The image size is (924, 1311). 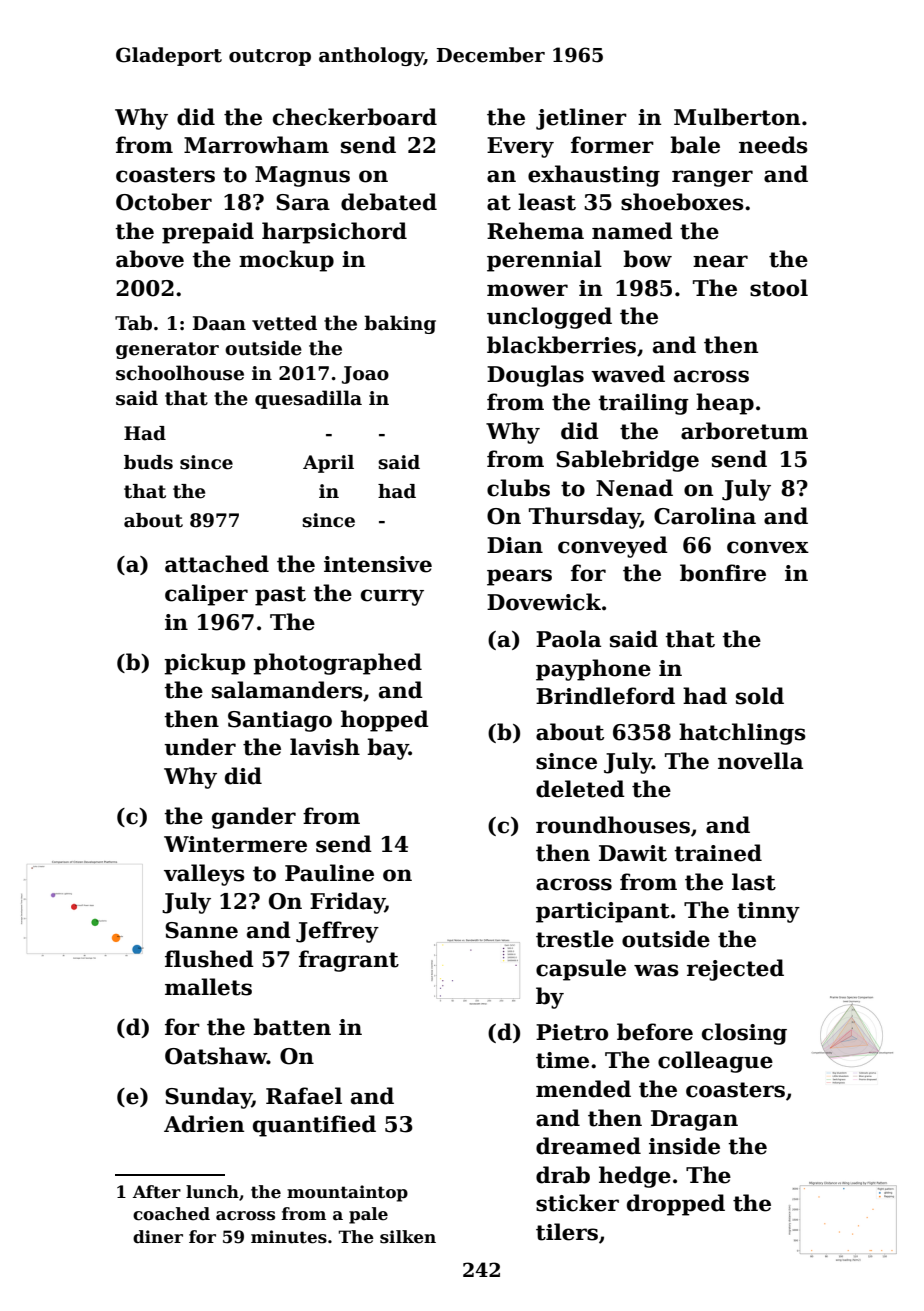 I want to click on diner, so click(x=158, y=1237).
